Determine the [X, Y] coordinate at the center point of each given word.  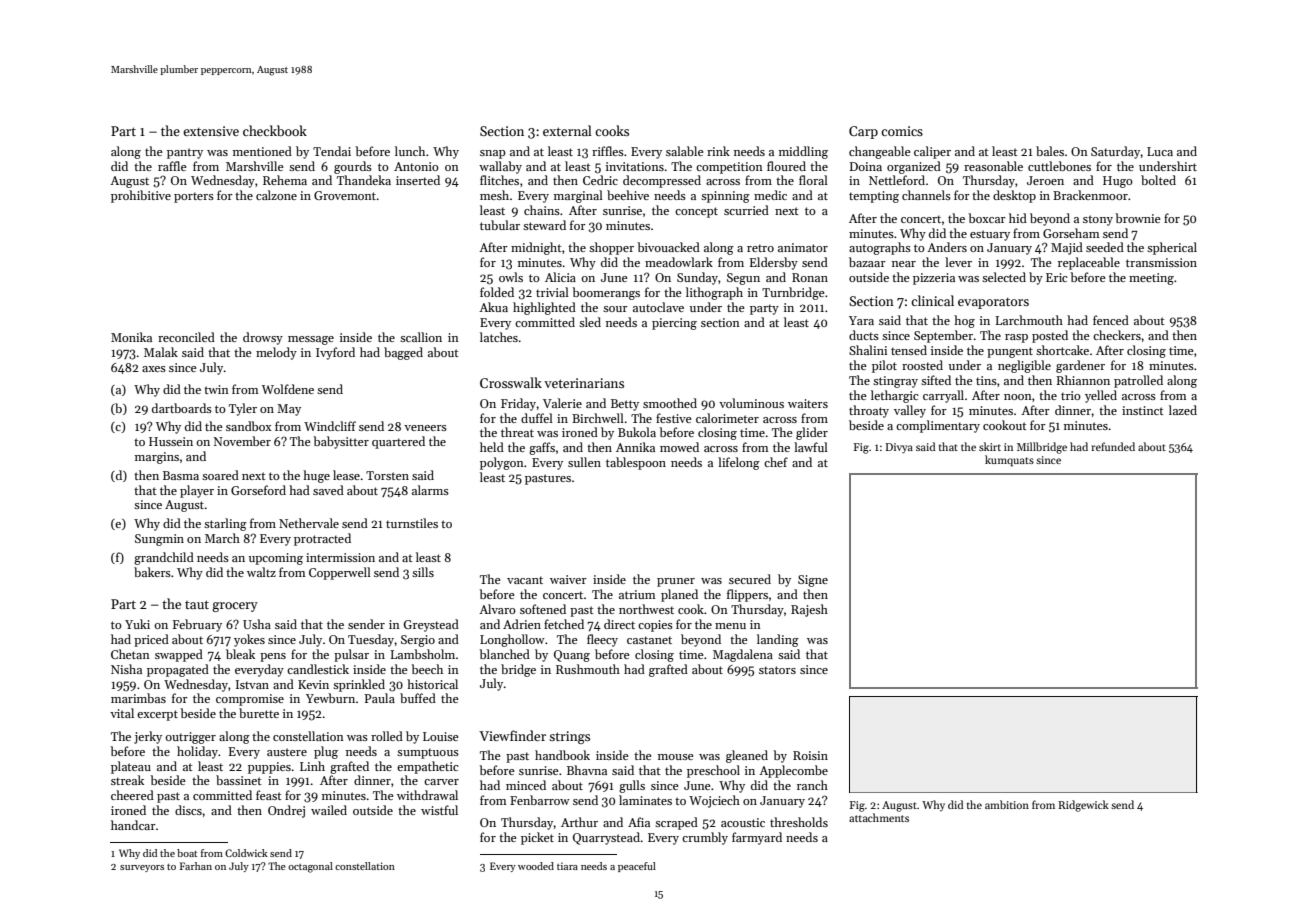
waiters [808, 403]
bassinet [239, 780]
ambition [1007, 804]
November [242, 441]
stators [777, 670]
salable [685, 151]
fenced [1111, 320]
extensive [211, 131]
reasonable [993, 166]
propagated [178, 670]
